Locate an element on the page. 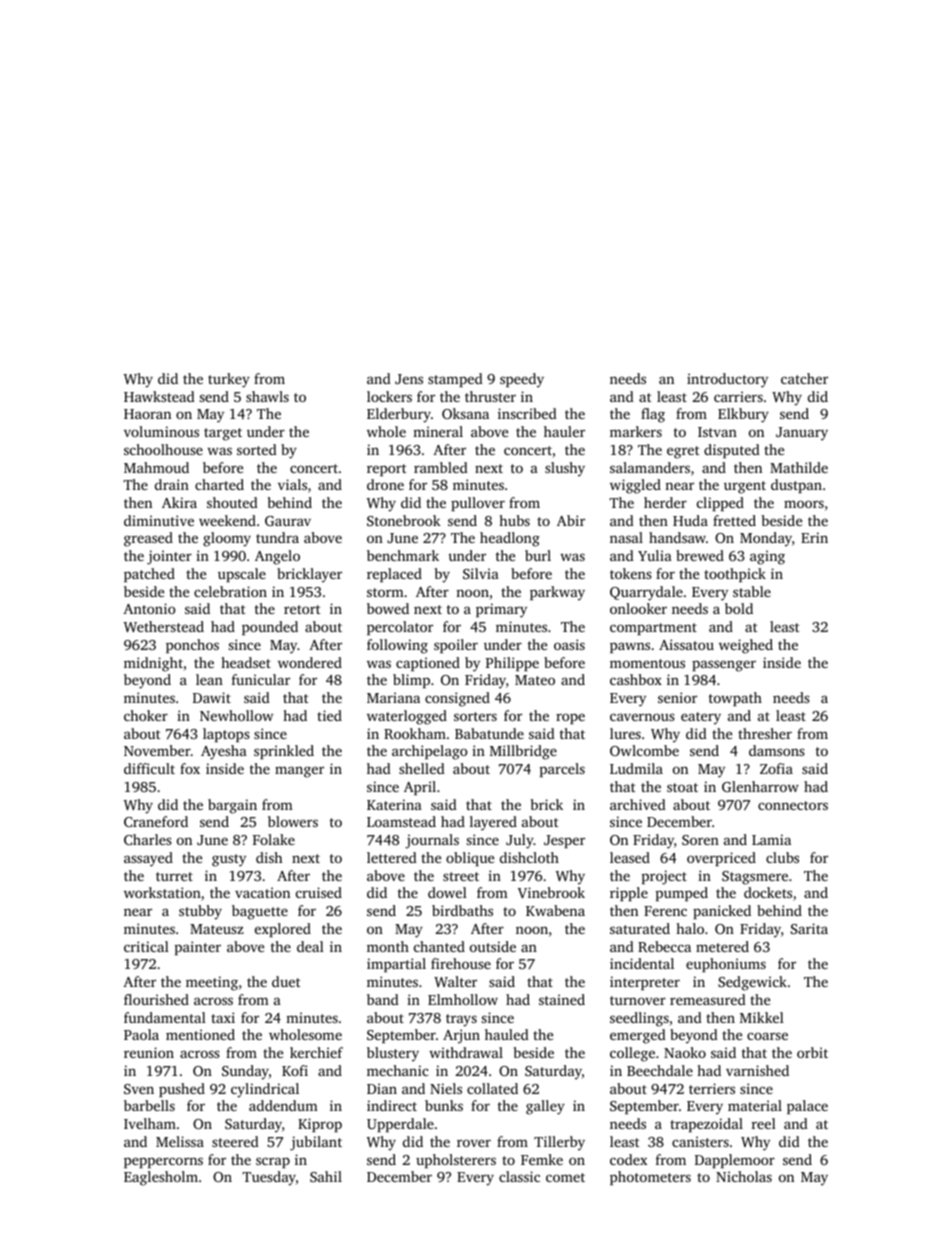 Image resolution: width=952 pixels, height=1233 pixels. Philippe is located at coordinates (512, 664).
